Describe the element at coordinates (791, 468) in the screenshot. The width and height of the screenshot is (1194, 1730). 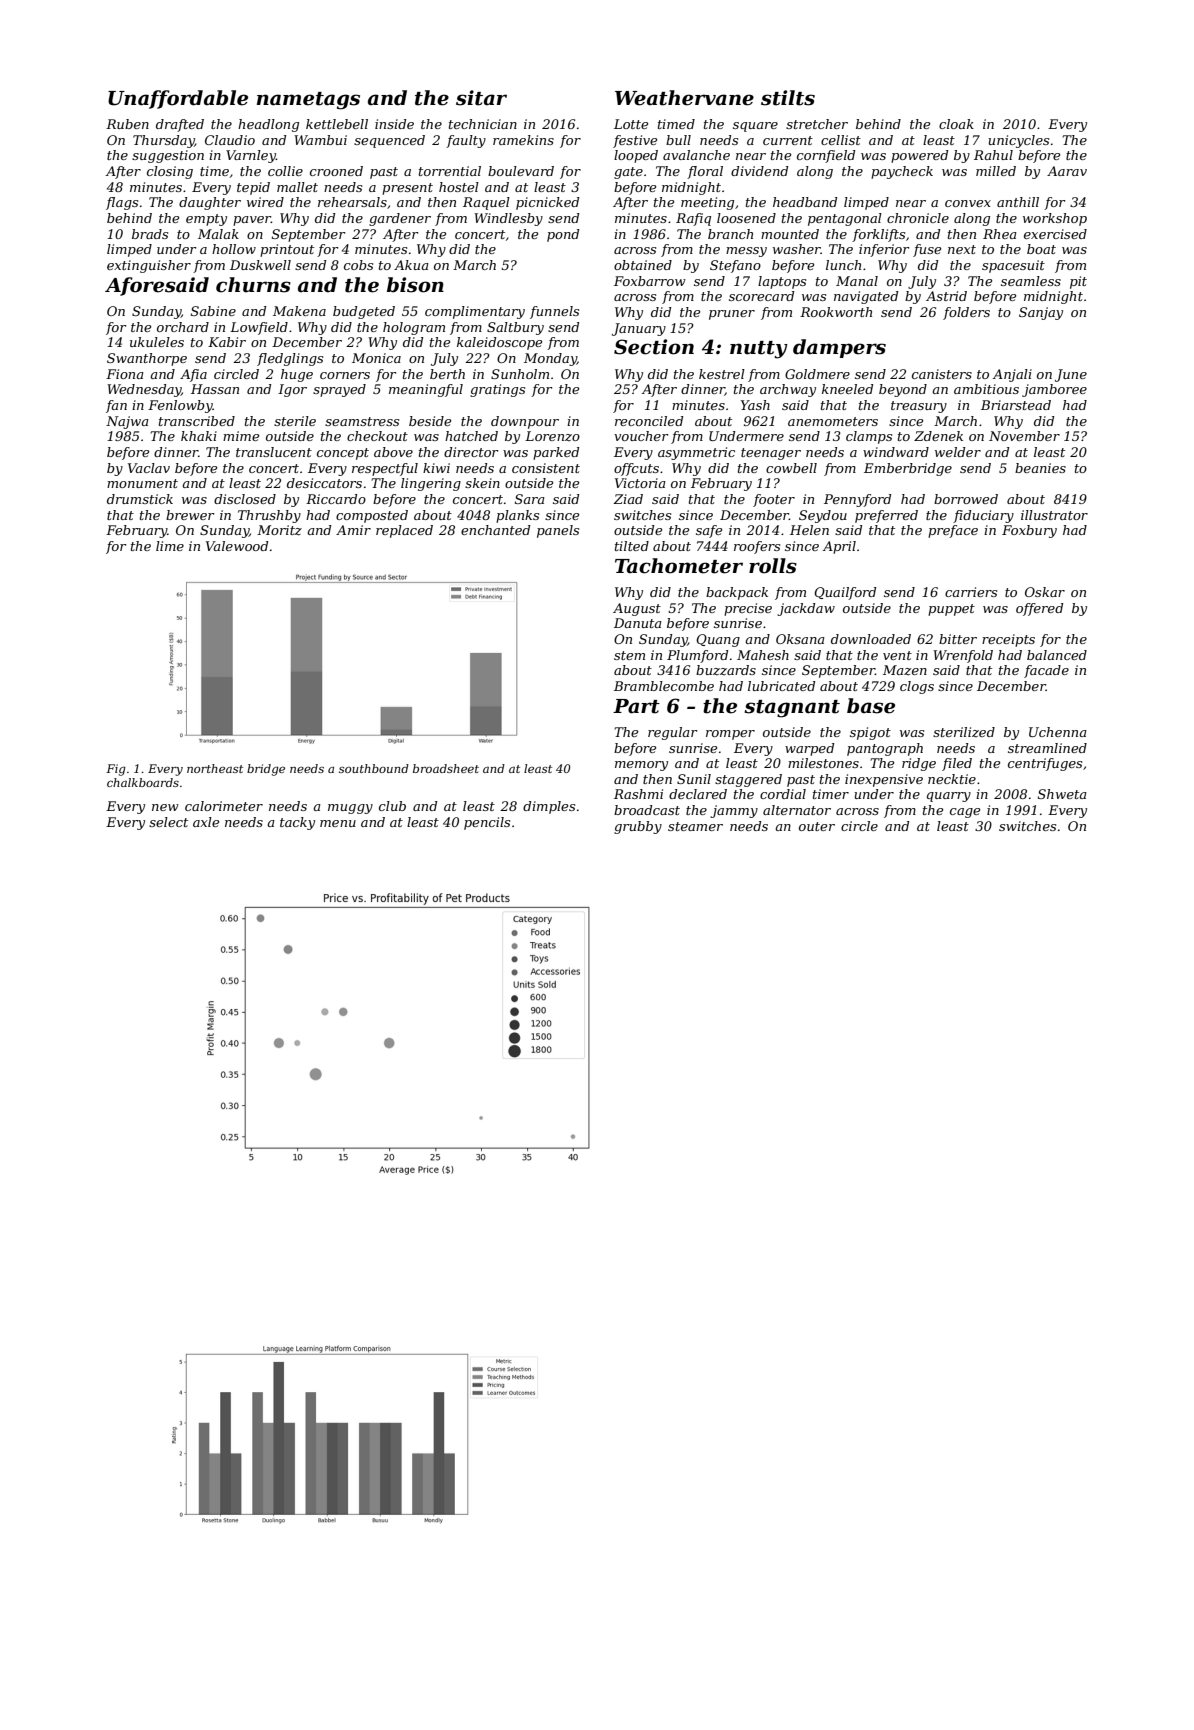
I see `cowbell` at that location.
